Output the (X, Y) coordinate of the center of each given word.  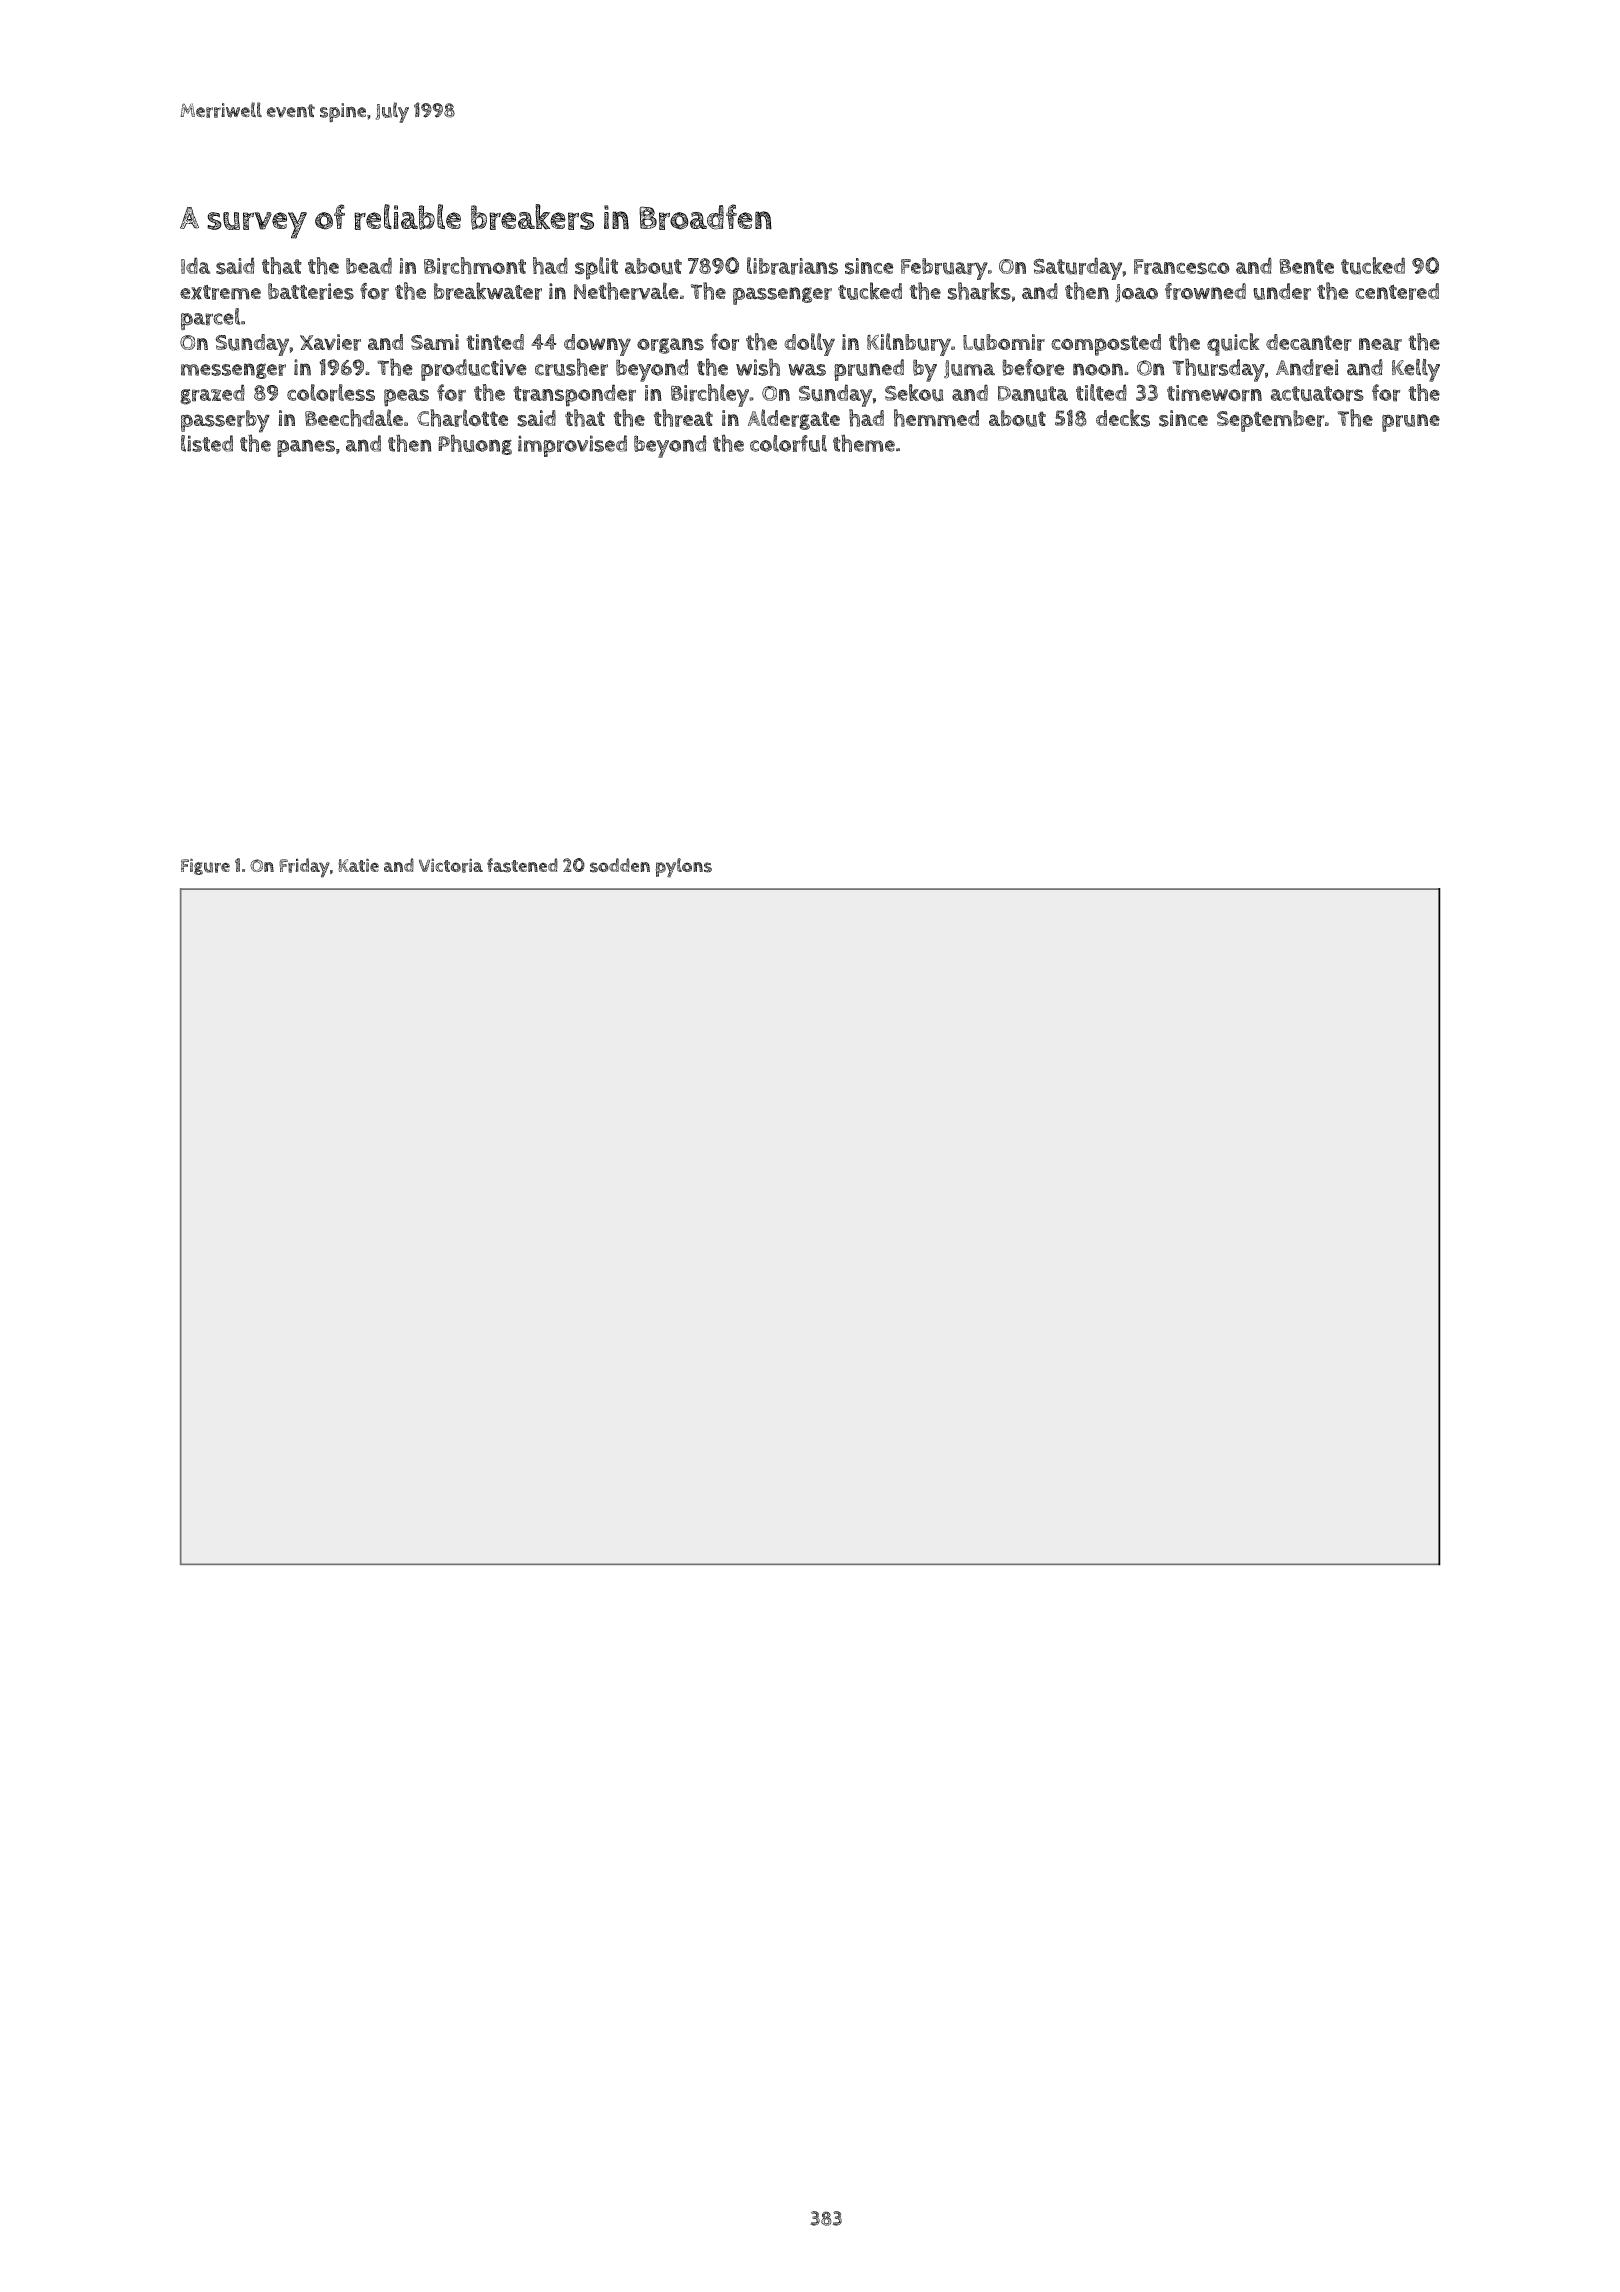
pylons (683, 868)
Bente (1306, 266)
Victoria (451, 865)
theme (864, 443)
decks (1123, 418)
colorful (788, 443)
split (596, 268)
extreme (220, 292)
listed (207, 443)
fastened (522, 865)
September (1271, 421)
